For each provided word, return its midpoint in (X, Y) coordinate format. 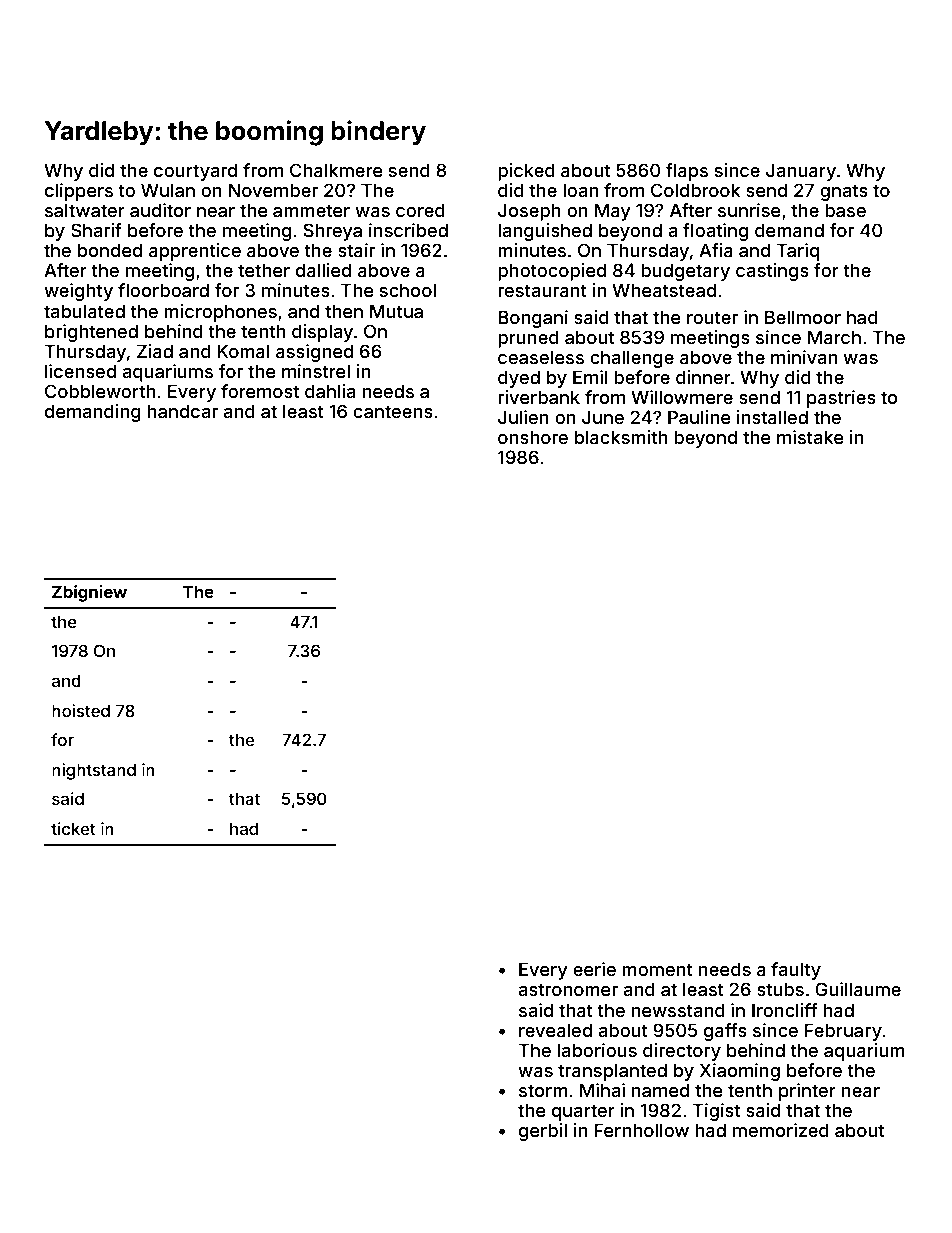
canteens (393, 411)
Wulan (168, 190)
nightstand (94, 771)
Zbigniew (89, 593)
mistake (810, 437)
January (801, 172)
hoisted (81, 710)
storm (543, 1090)
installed (772, 417)
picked (526, 172)
